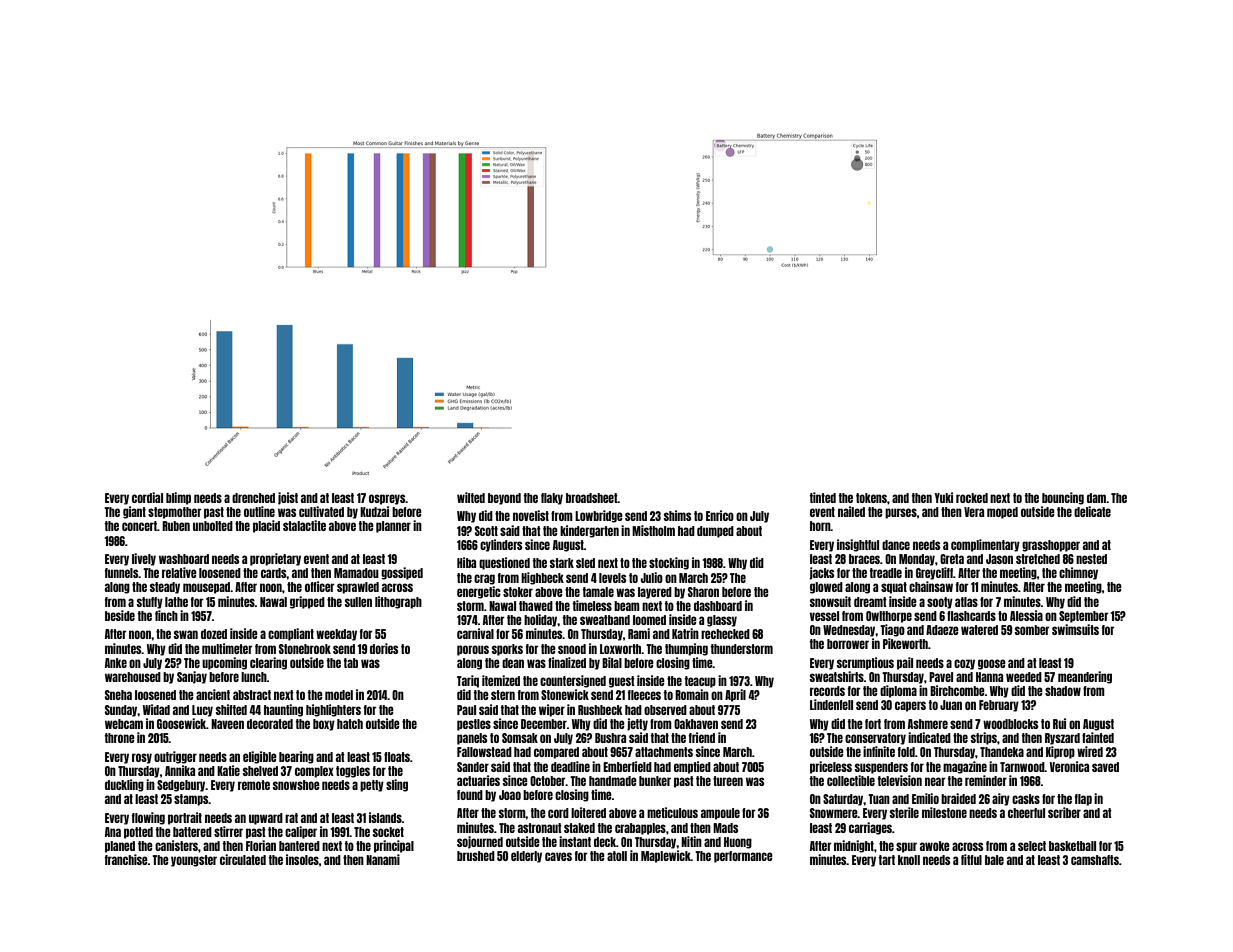 The image size is (1233, 952). What do you see at coordinates (935, 781) in the document?
I see `near` at bounding box center [935, 781].
